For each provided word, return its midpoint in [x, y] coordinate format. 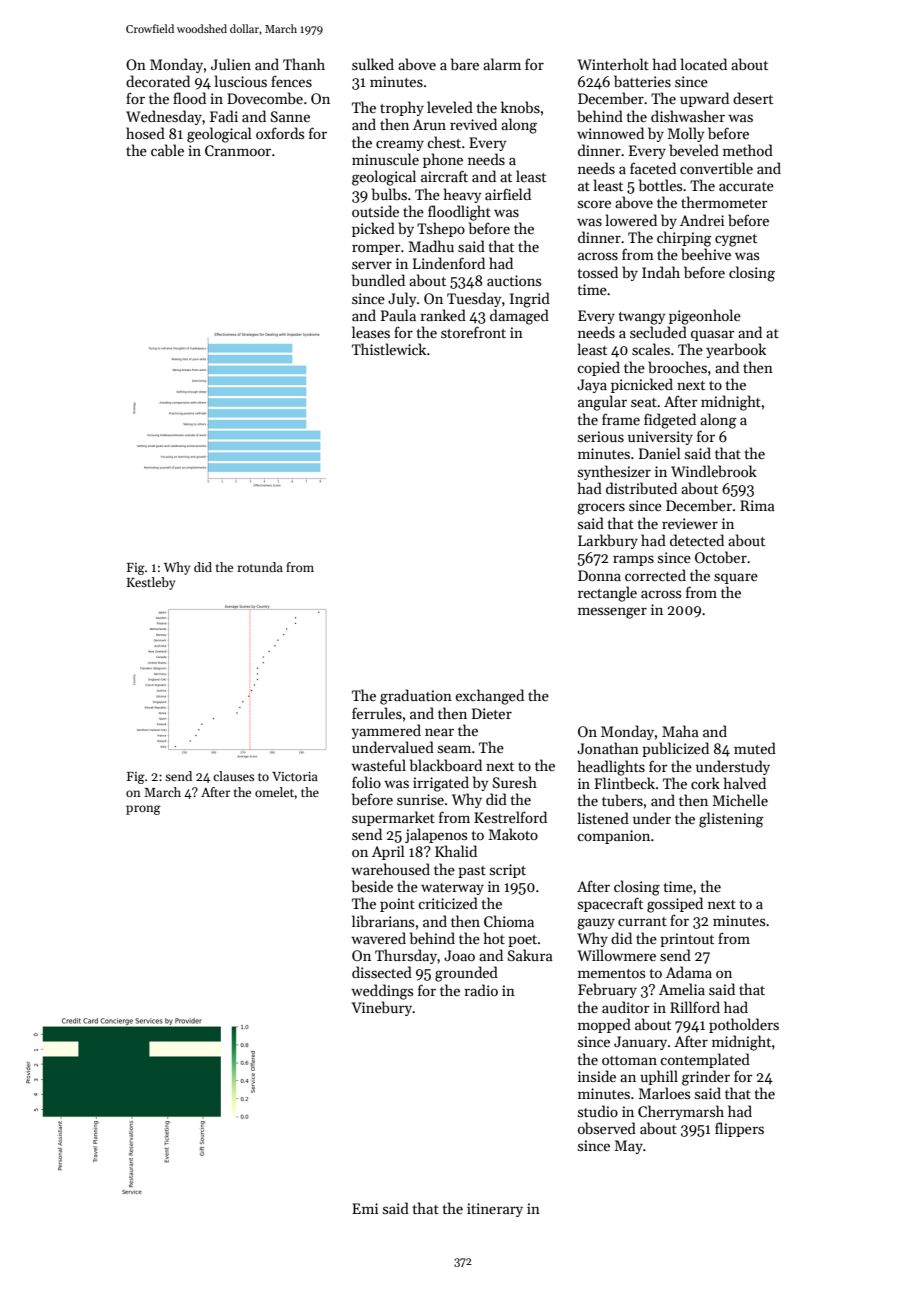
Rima [757, 505]
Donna [599, 575]
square [736, 578]
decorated [158, 81]
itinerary [495, 1210]
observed [607, 1128]
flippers [739, 1129]
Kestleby [151, 583]
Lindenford [449, 263]
